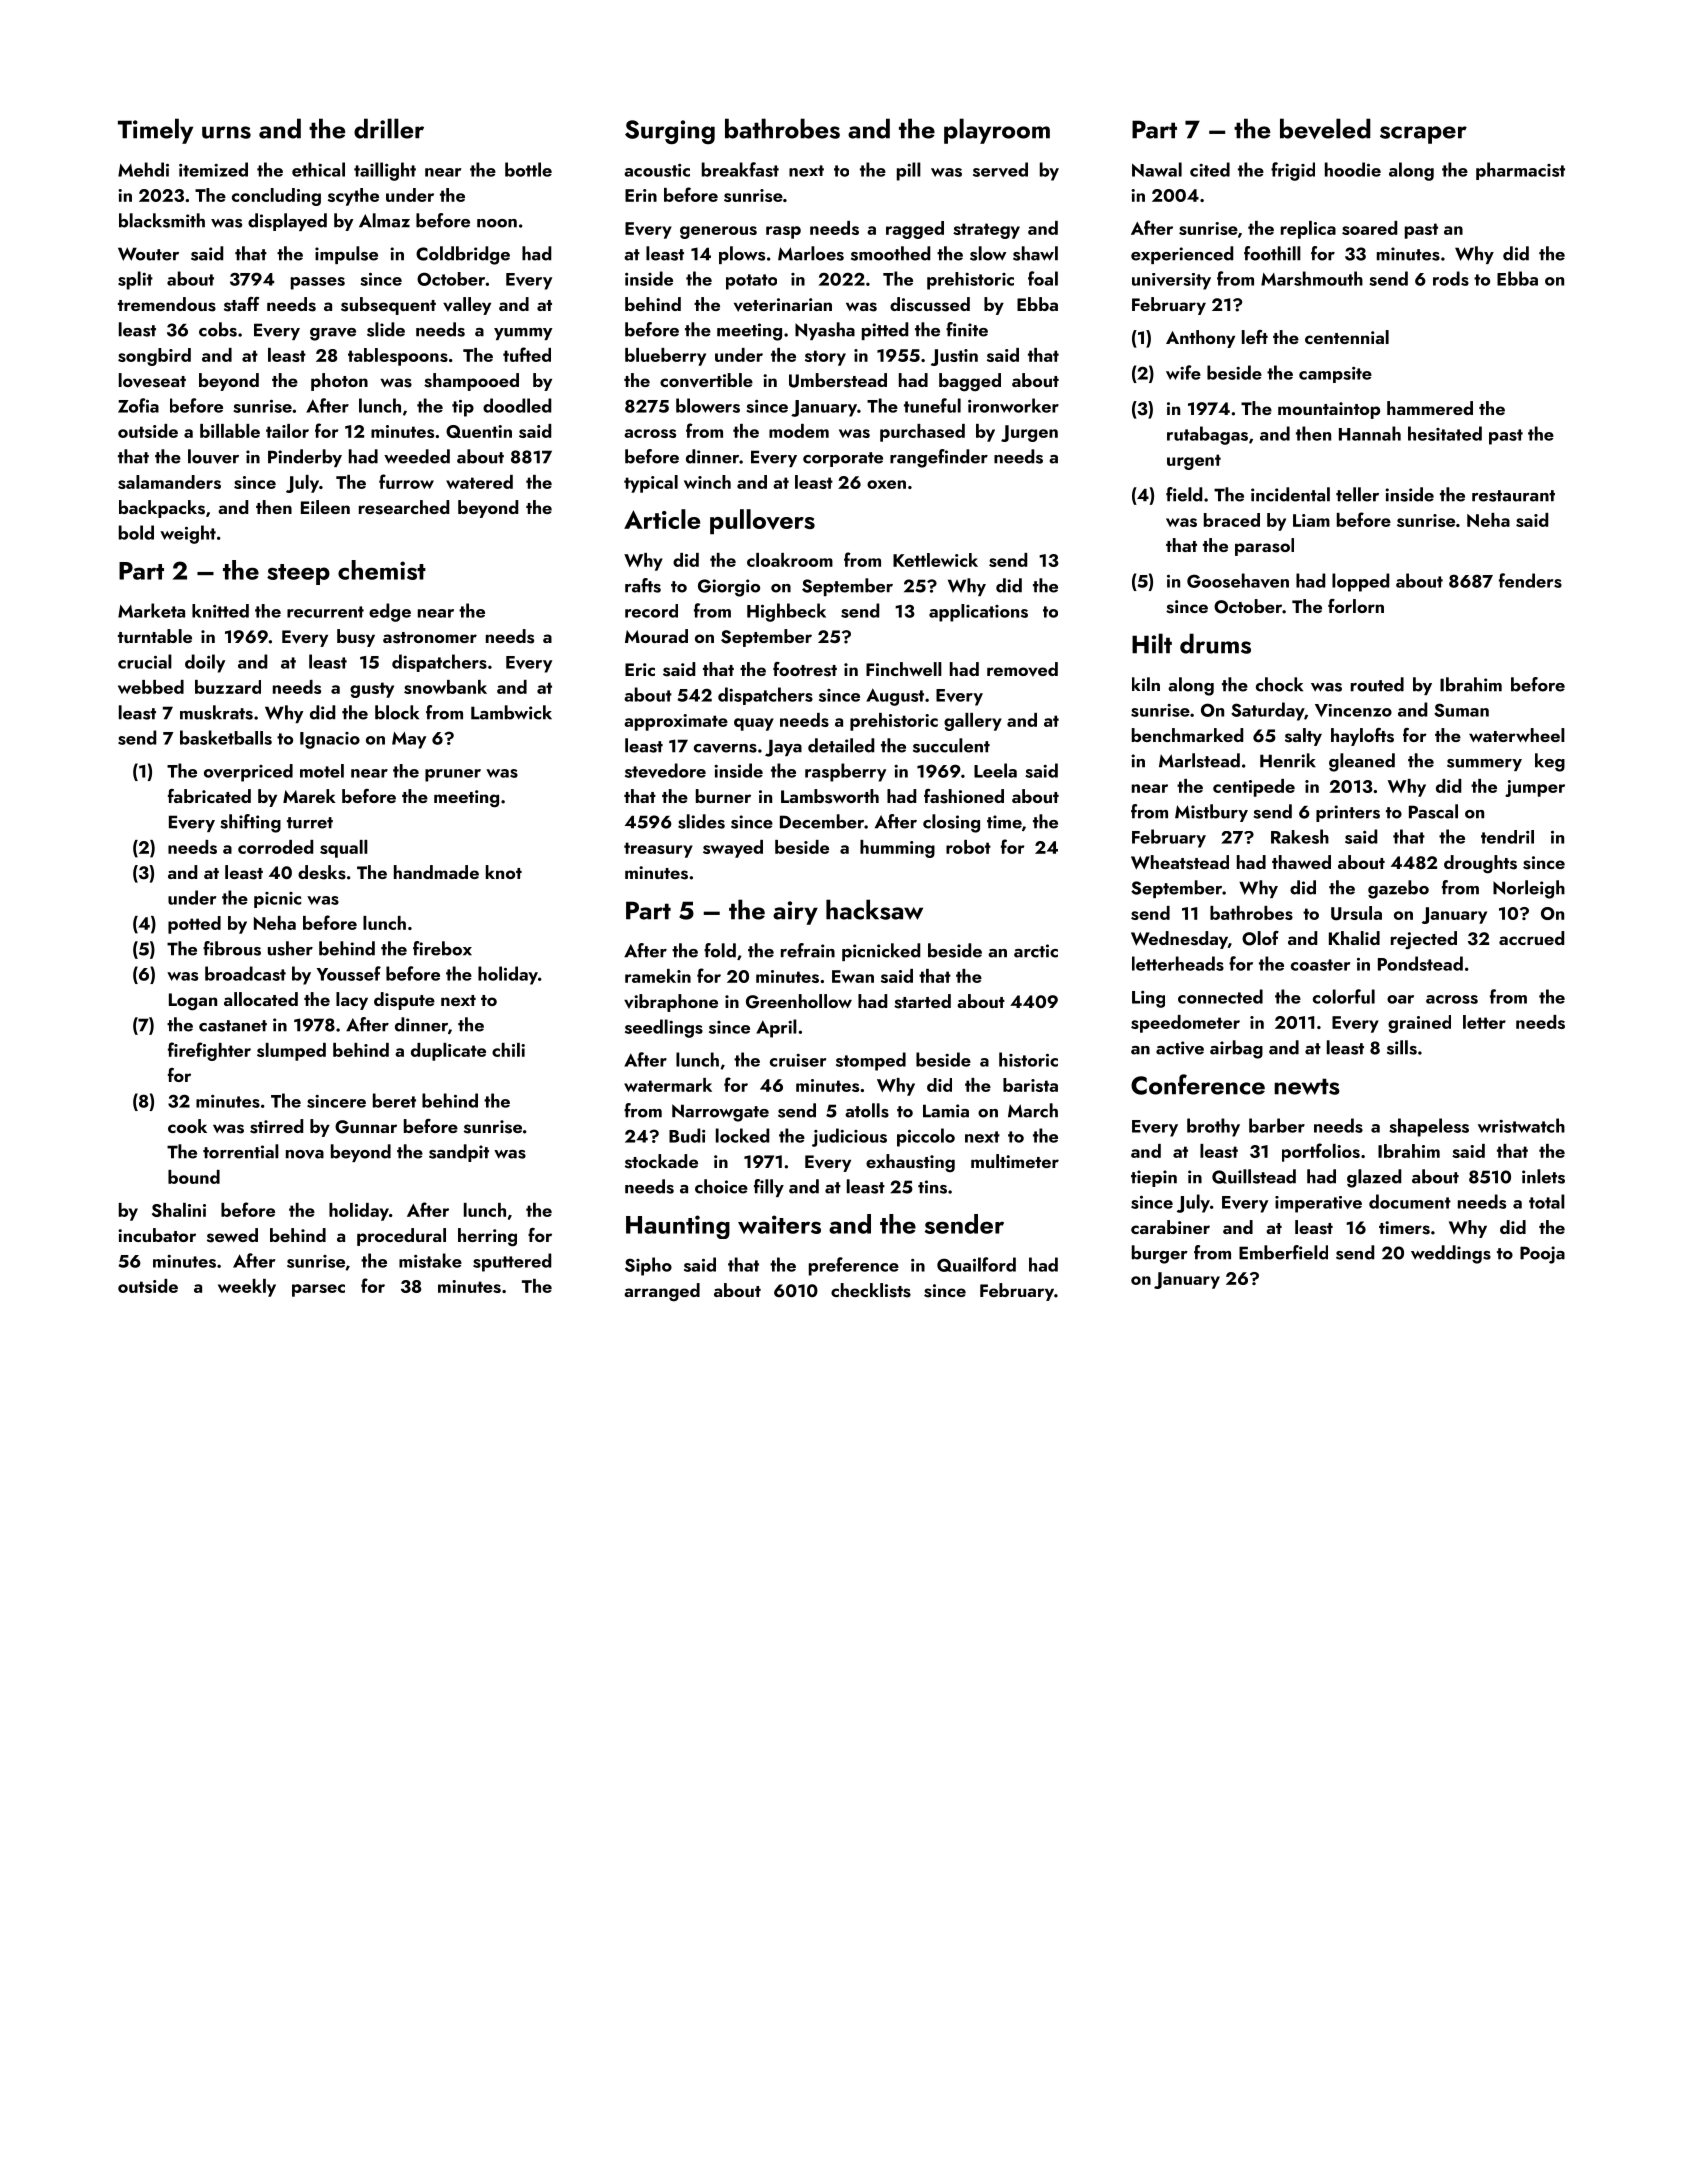 The image size is (1683, 2178). Describe the element at coordinates (389, 128) in the screenshot. I see `driller` at that location.
